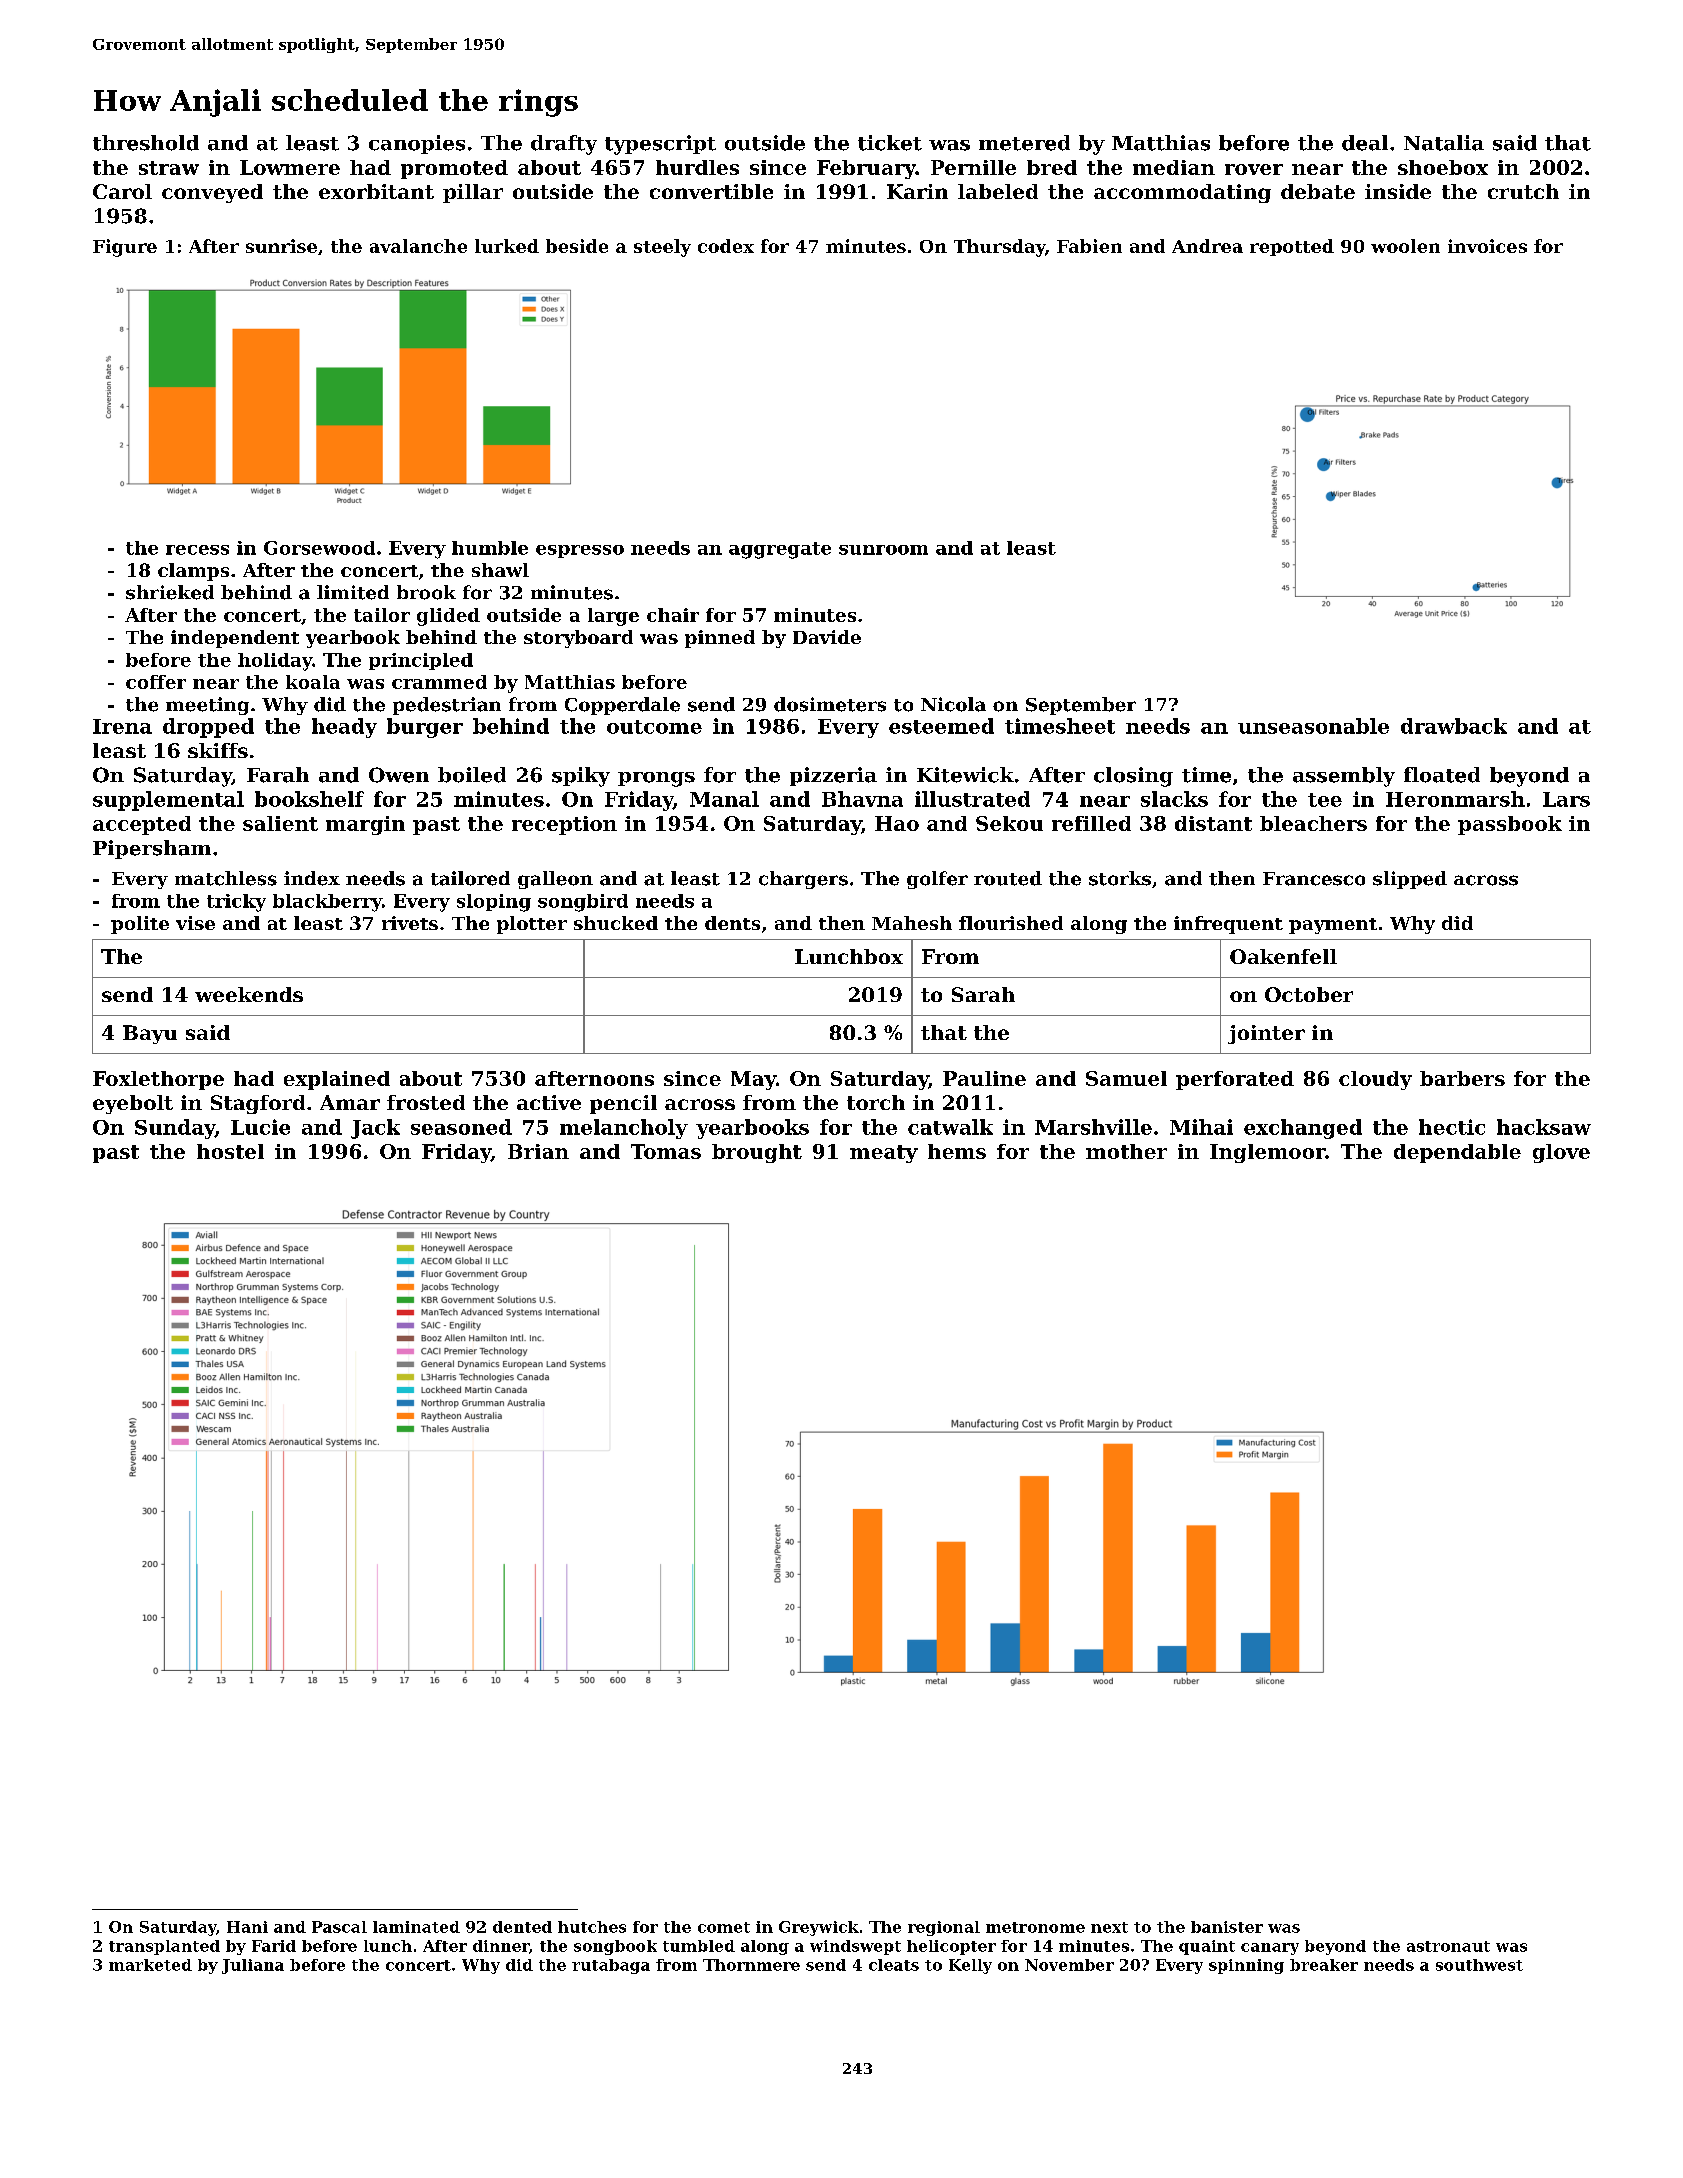 Image resolution: width=1683 pixels, height=2178 pixels. I want to click on metered, so click(1024, 143).
